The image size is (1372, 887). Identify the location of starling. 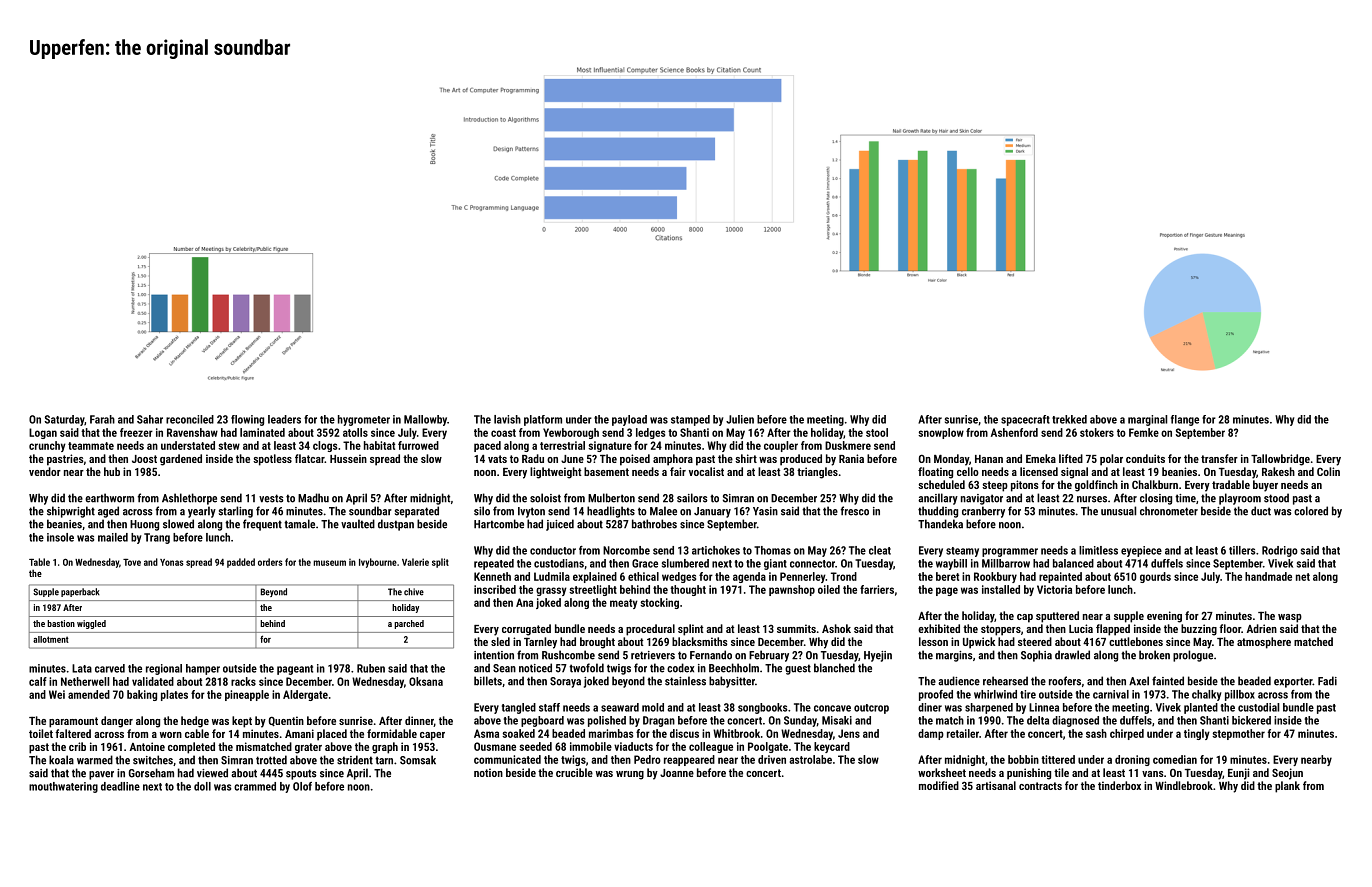
(236, 512).
